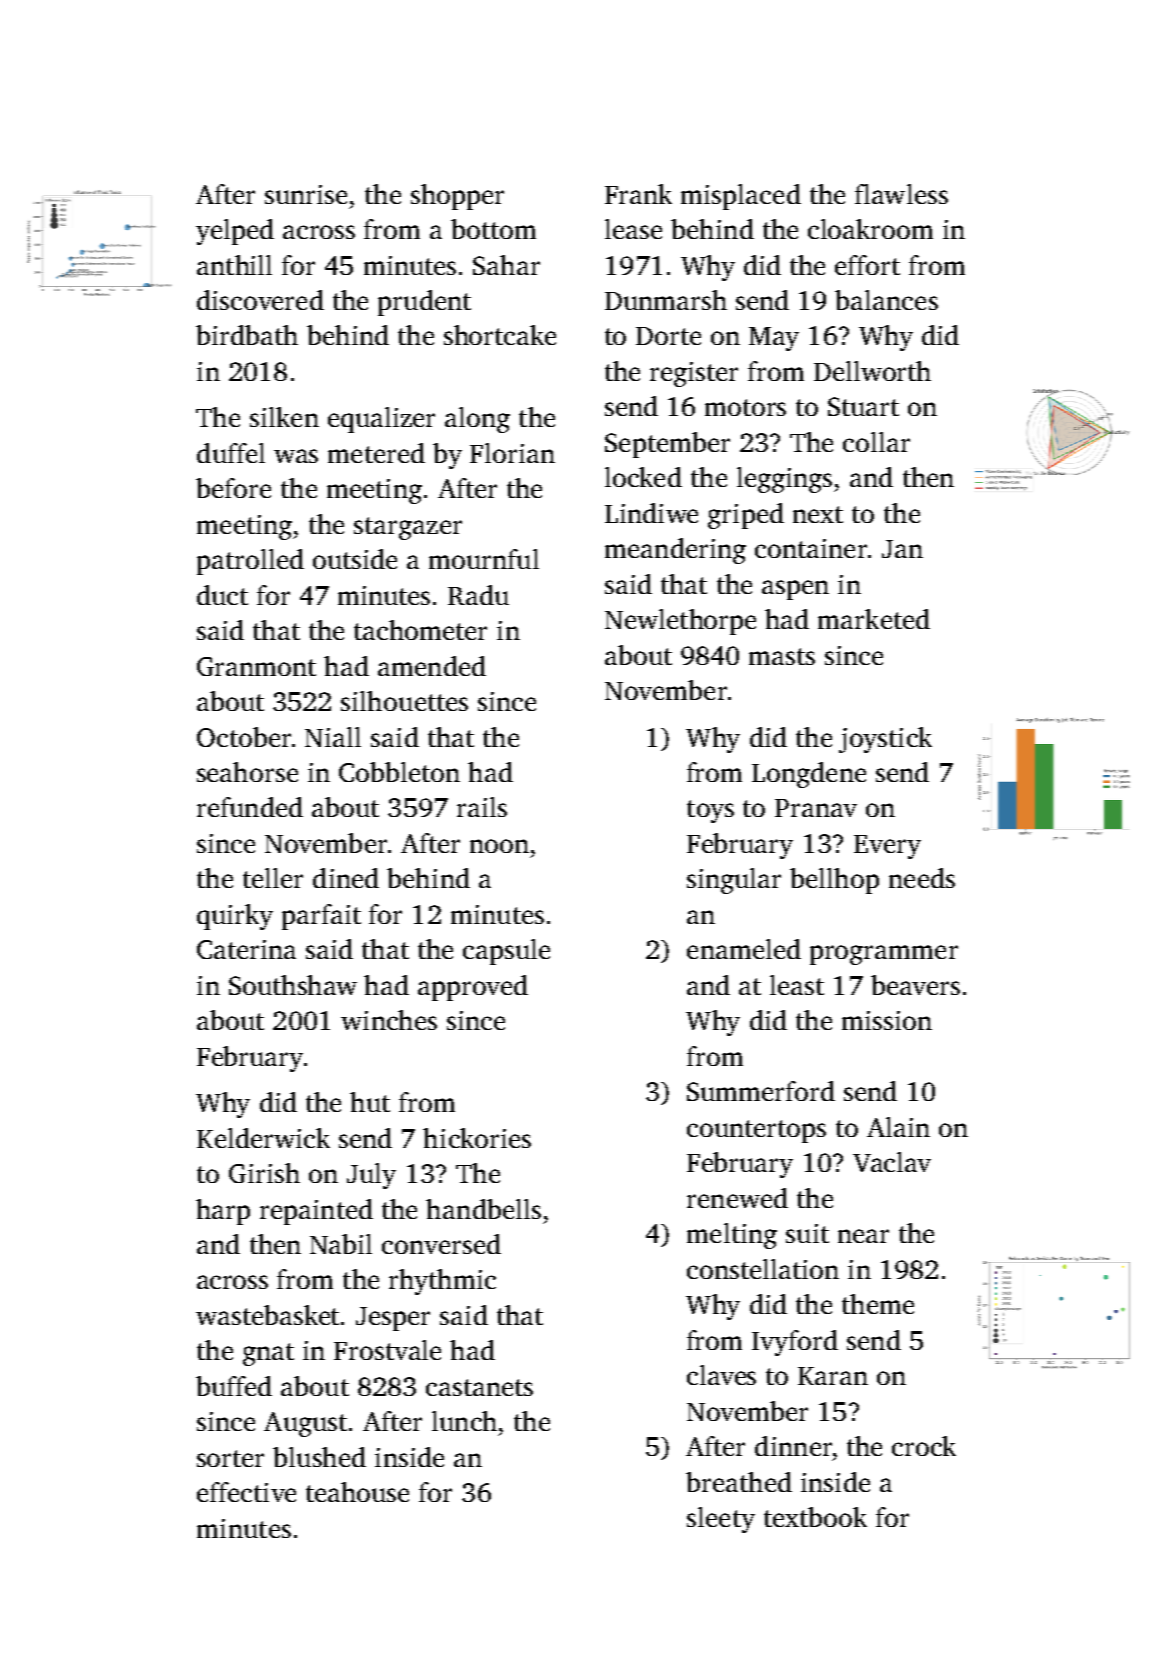  What do you see at coordinates (710, 811) in the screenshot?
I see `toys` at bounding box center [710, 811].
